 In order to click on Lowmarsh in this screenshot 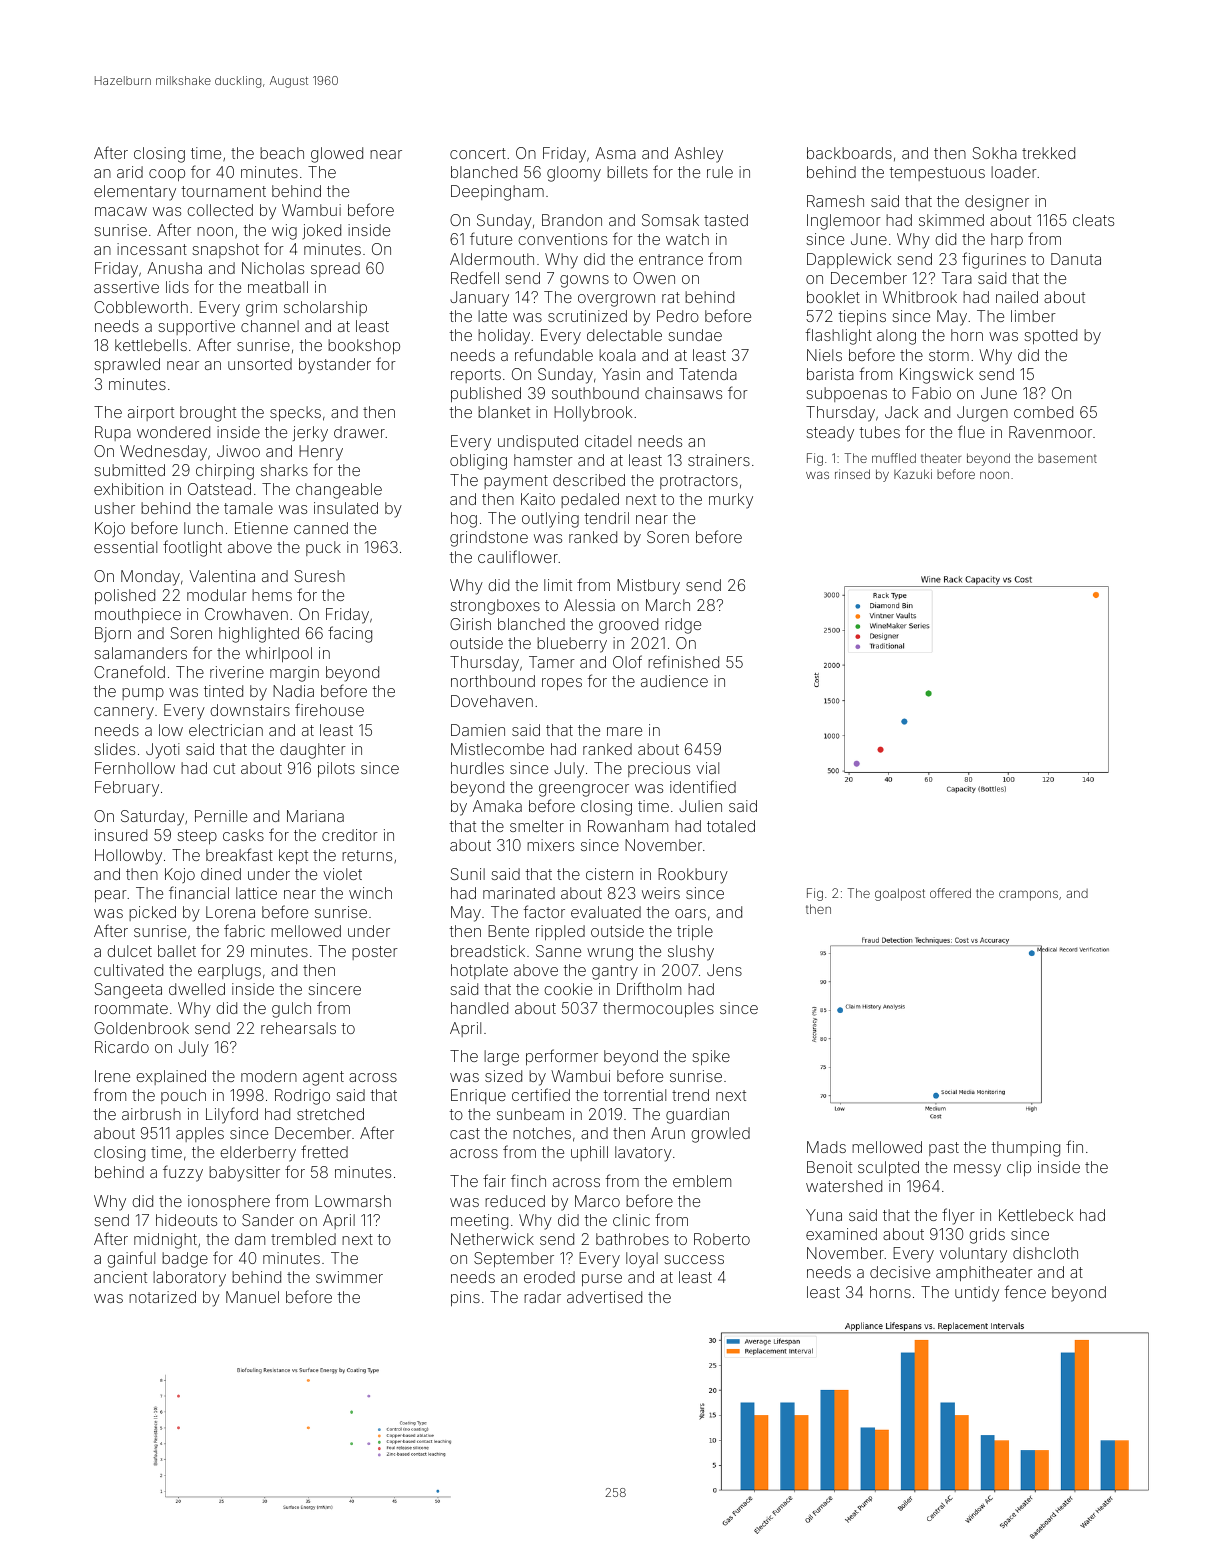, I will do `click(353, 1201)`.
